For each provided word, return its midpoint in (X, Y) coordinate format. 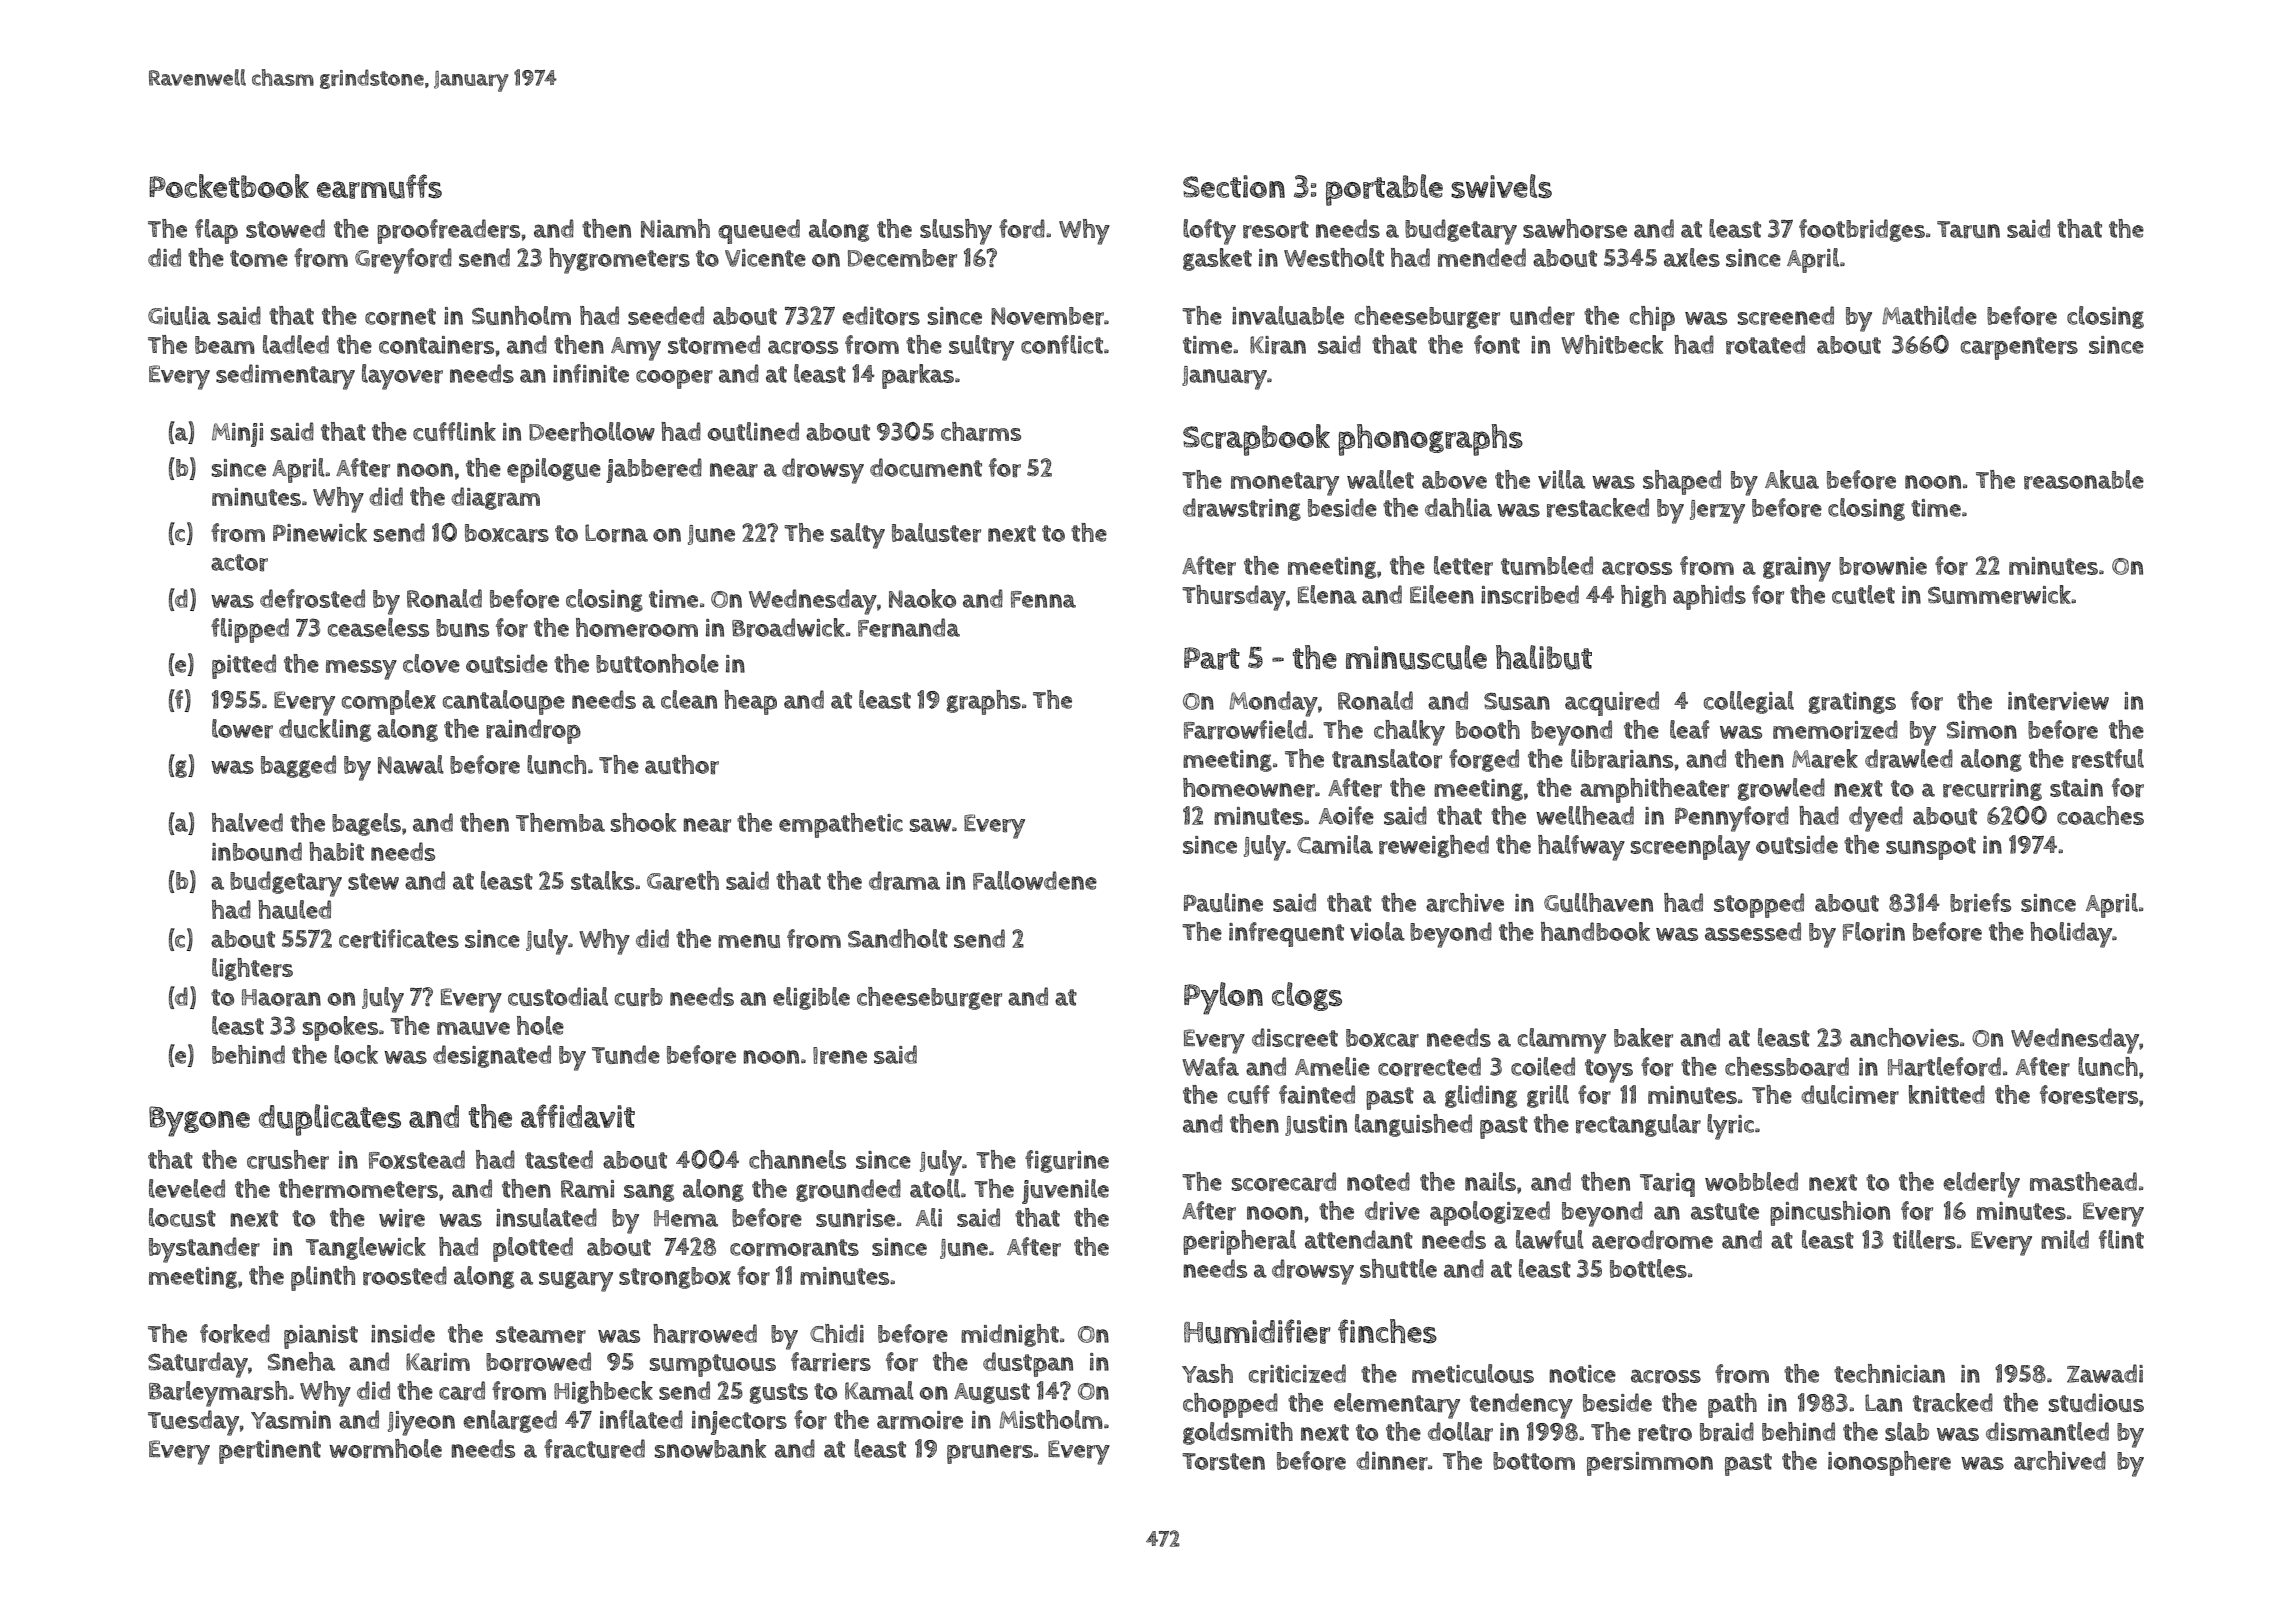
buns (462, 628)
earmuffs (379, 186)
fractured (594, 1449)
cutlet (1863, 594)
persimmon (1650, 1464)
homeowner (1249, 788)
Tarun (1968, 230)
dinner (1392, 1461)
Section (1234, 186)
